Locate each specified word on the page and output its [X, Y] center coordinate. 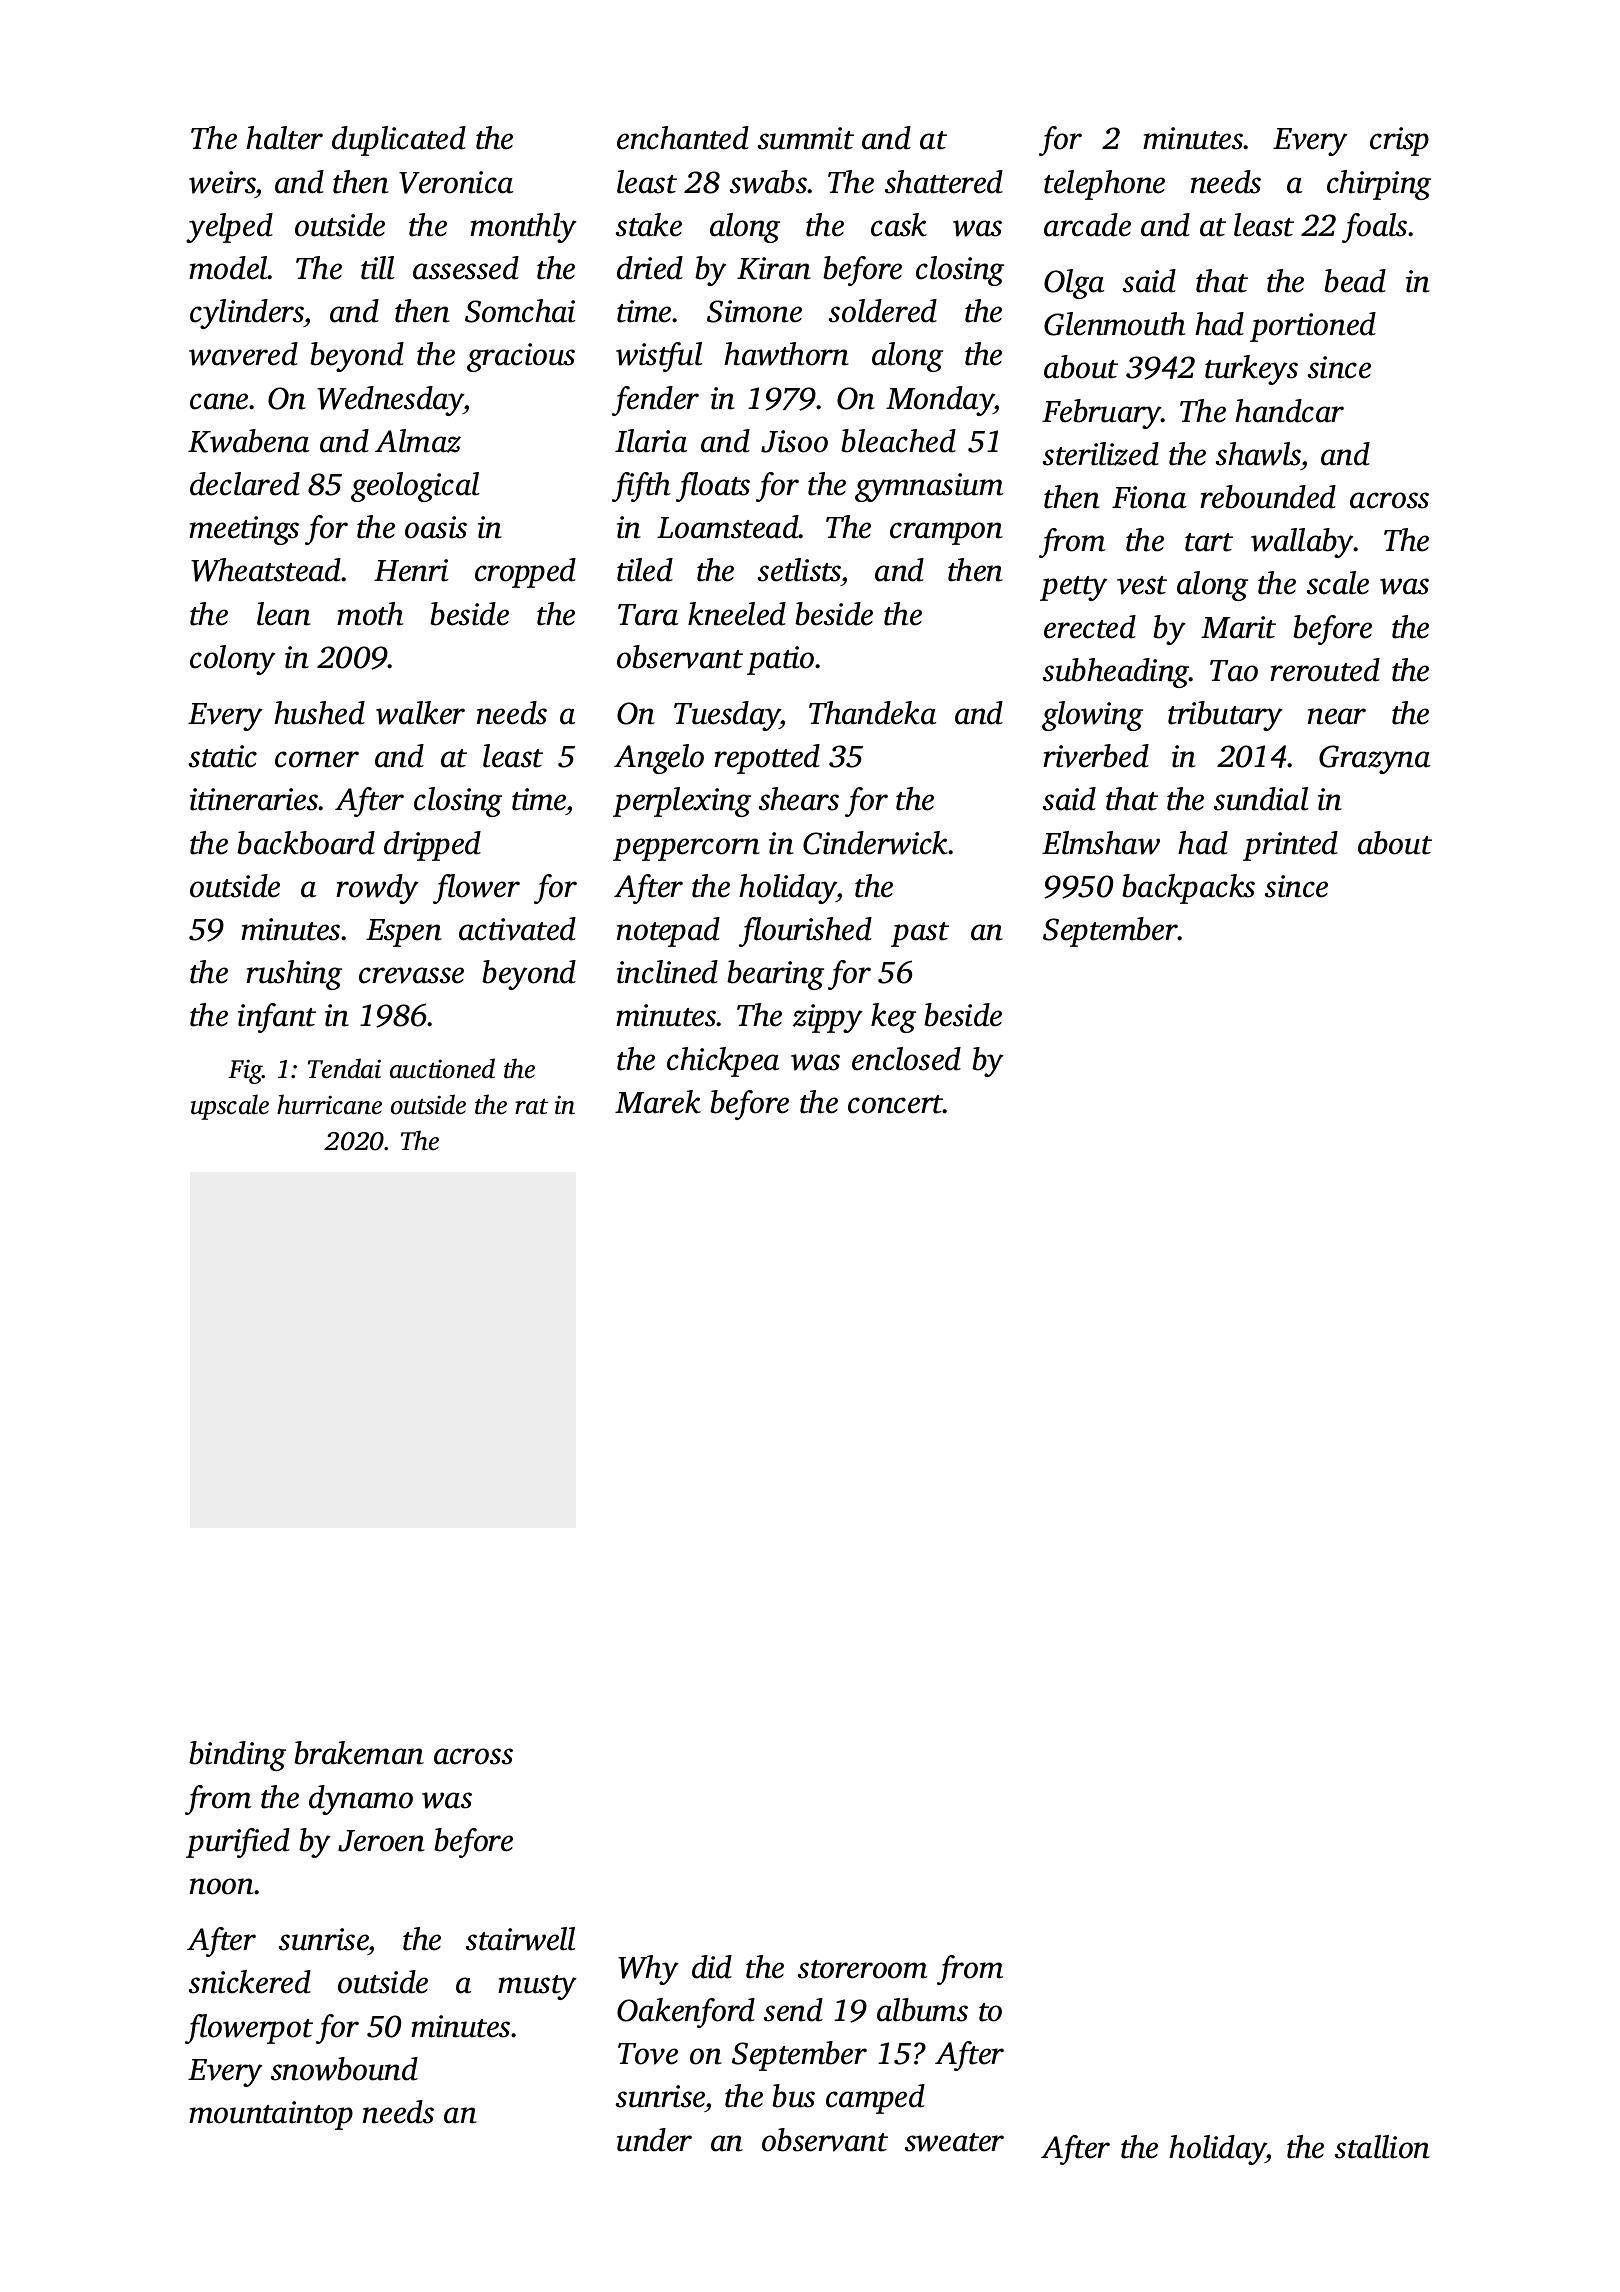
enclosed [906, 1059]
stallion [1382, 2147]
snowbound [344, 2069]
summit [806, 138]
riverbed [1096, 756]
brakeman [359, 1753]
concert [895, 1104]
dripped [432, 846]
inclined [667, 972]
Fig [245, 1071]
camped [875, 2099]
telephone [1104, 185]
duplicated [399, 141]
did [712, 1967]
